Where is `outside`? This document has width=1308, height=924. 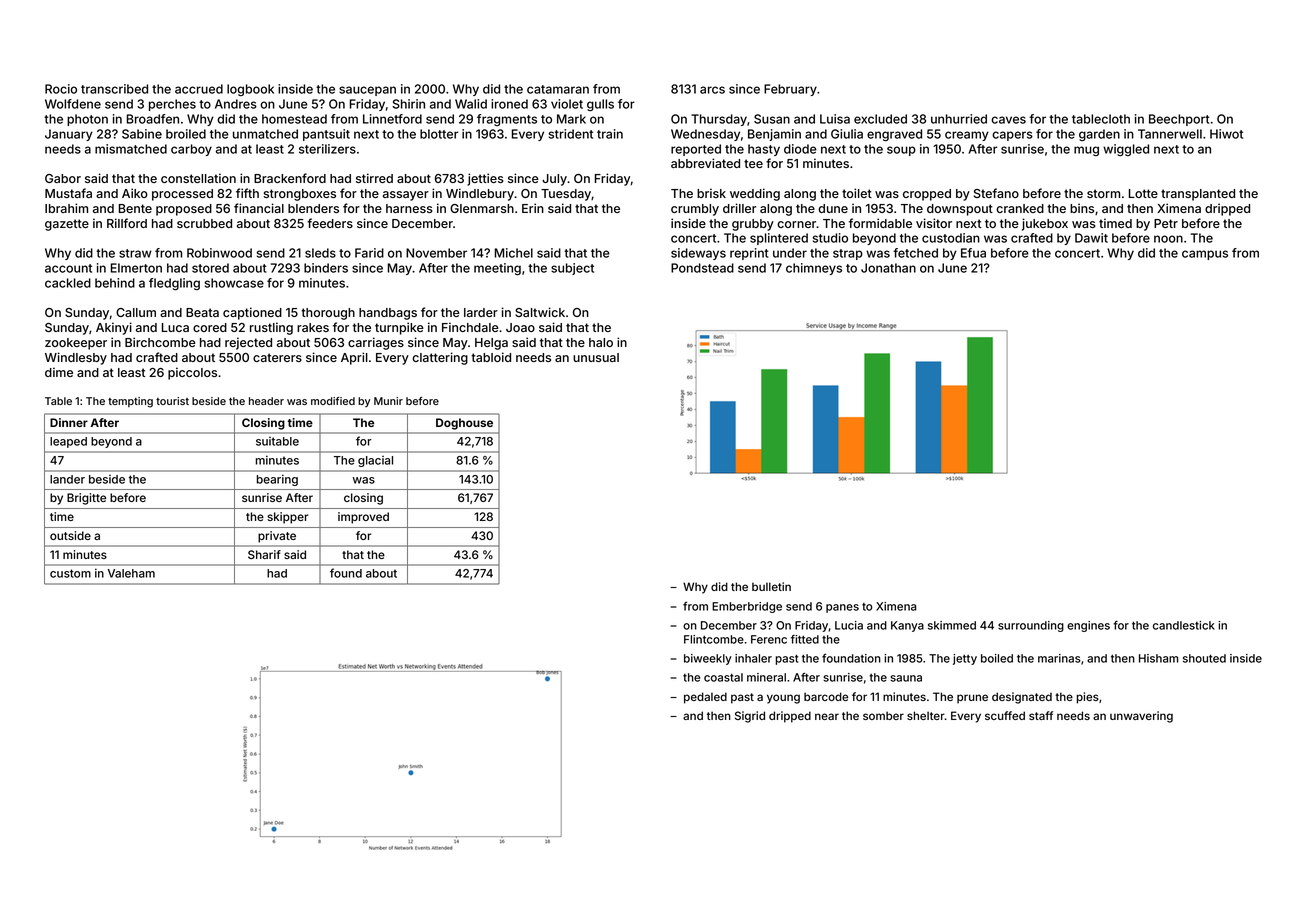 outside is located at coordinates (70, 535).
